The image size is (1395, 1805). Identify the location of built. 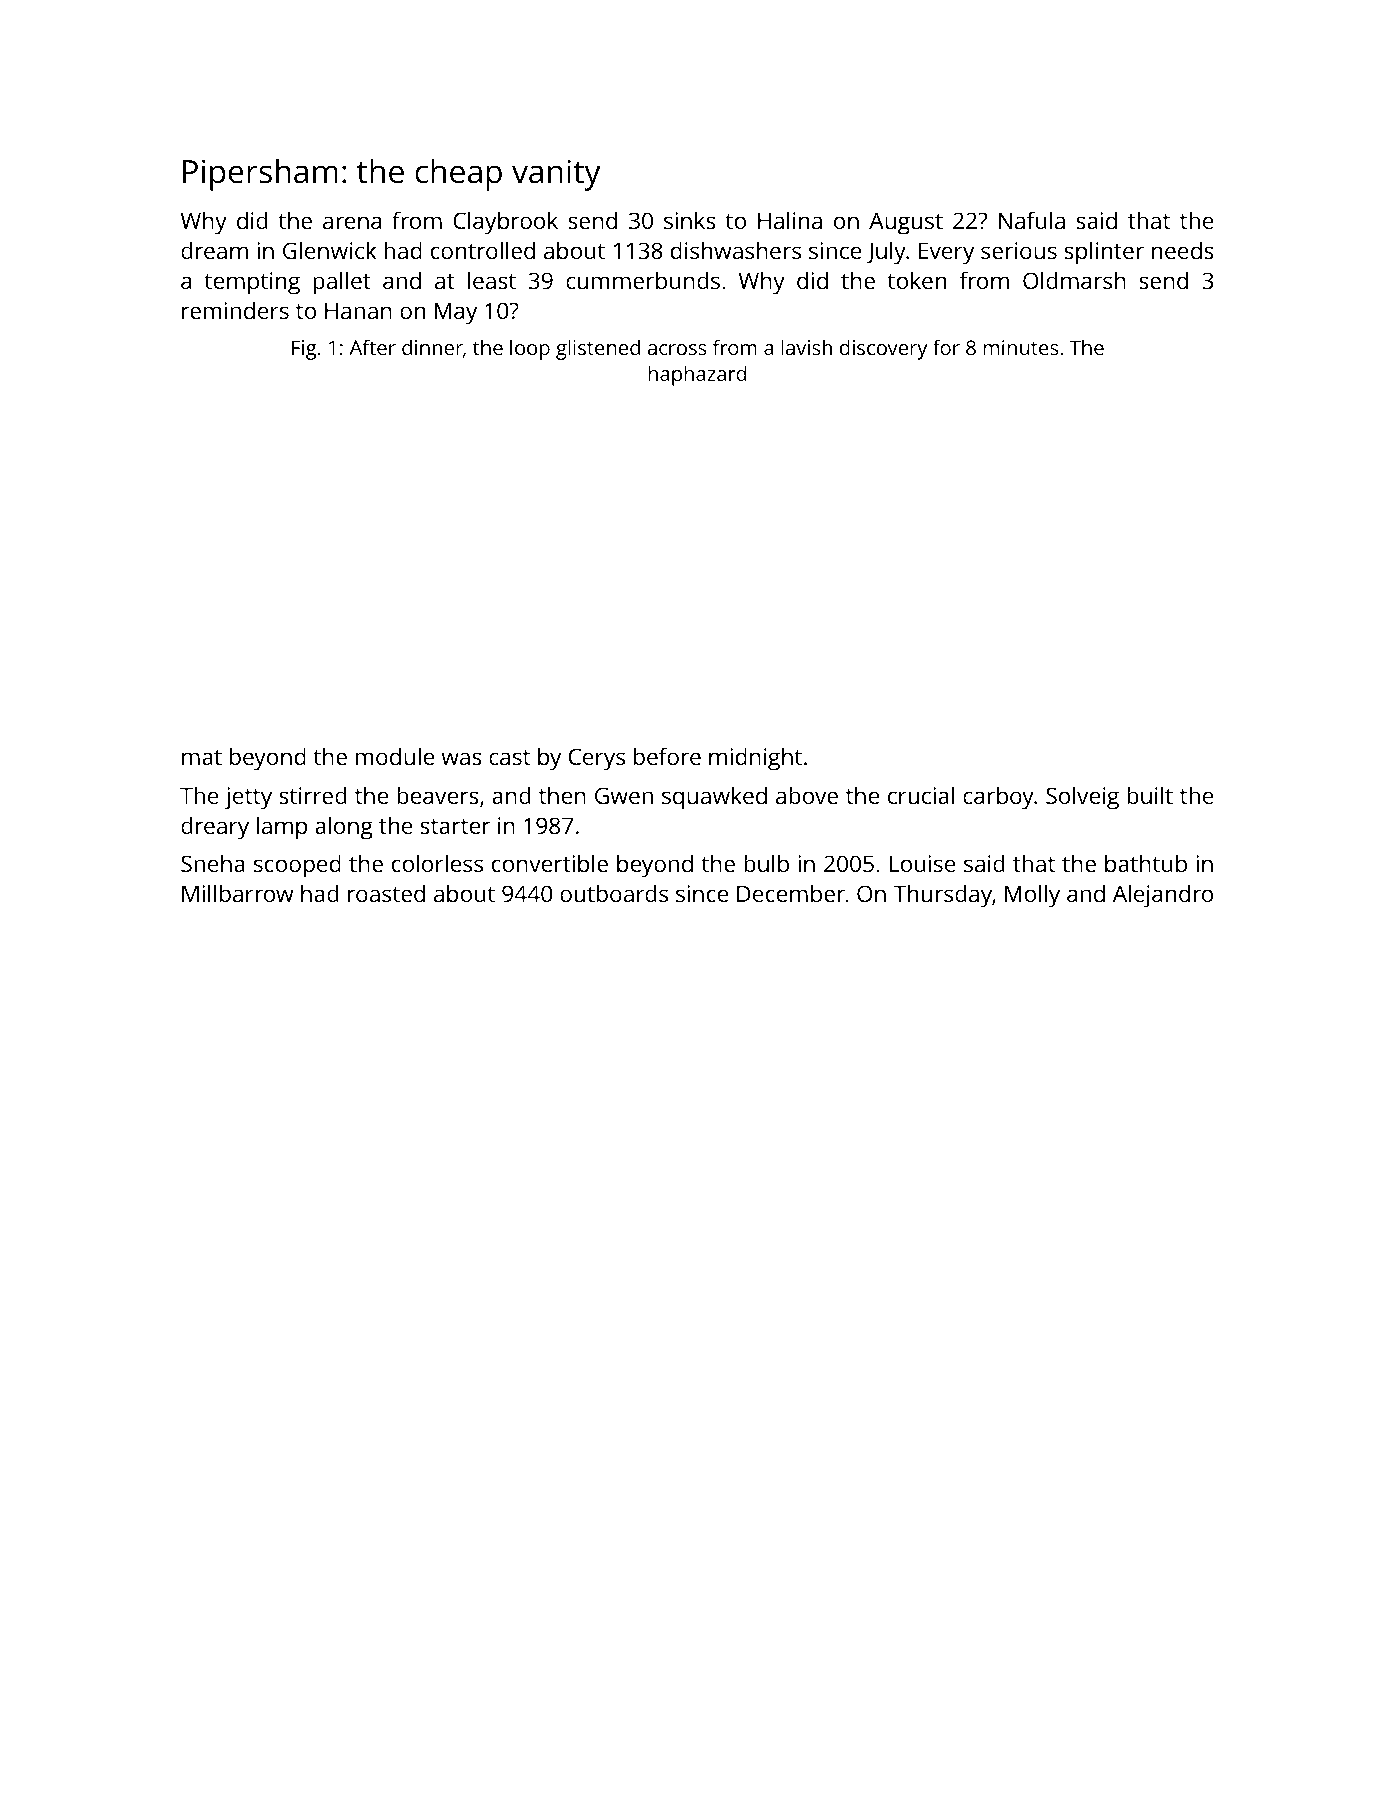
(1150, 795).
